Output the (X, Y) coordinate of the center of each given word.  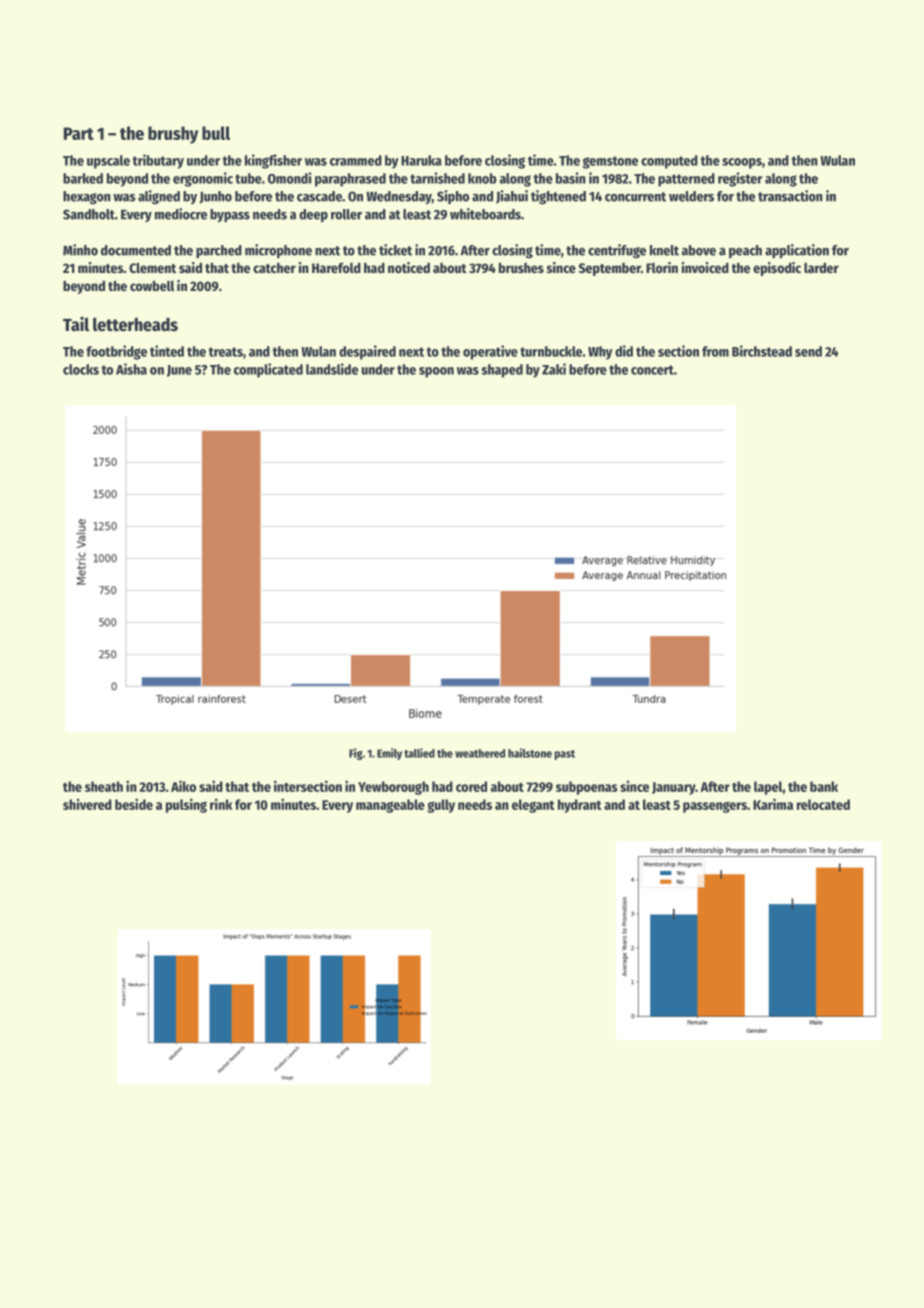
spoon (436, 372)
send (808, 351)
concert (652, 370)
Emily (389, 754)
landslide (332, 369)
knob (482, 178)
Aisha (131, 369)
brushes (521, 267)
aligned (159, 197)
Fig (356, 754)
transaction (790, 196)
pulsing (186, 805)
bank (824, 786)
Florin (662, 267)
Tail (76, 324)
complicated (268, 370)
